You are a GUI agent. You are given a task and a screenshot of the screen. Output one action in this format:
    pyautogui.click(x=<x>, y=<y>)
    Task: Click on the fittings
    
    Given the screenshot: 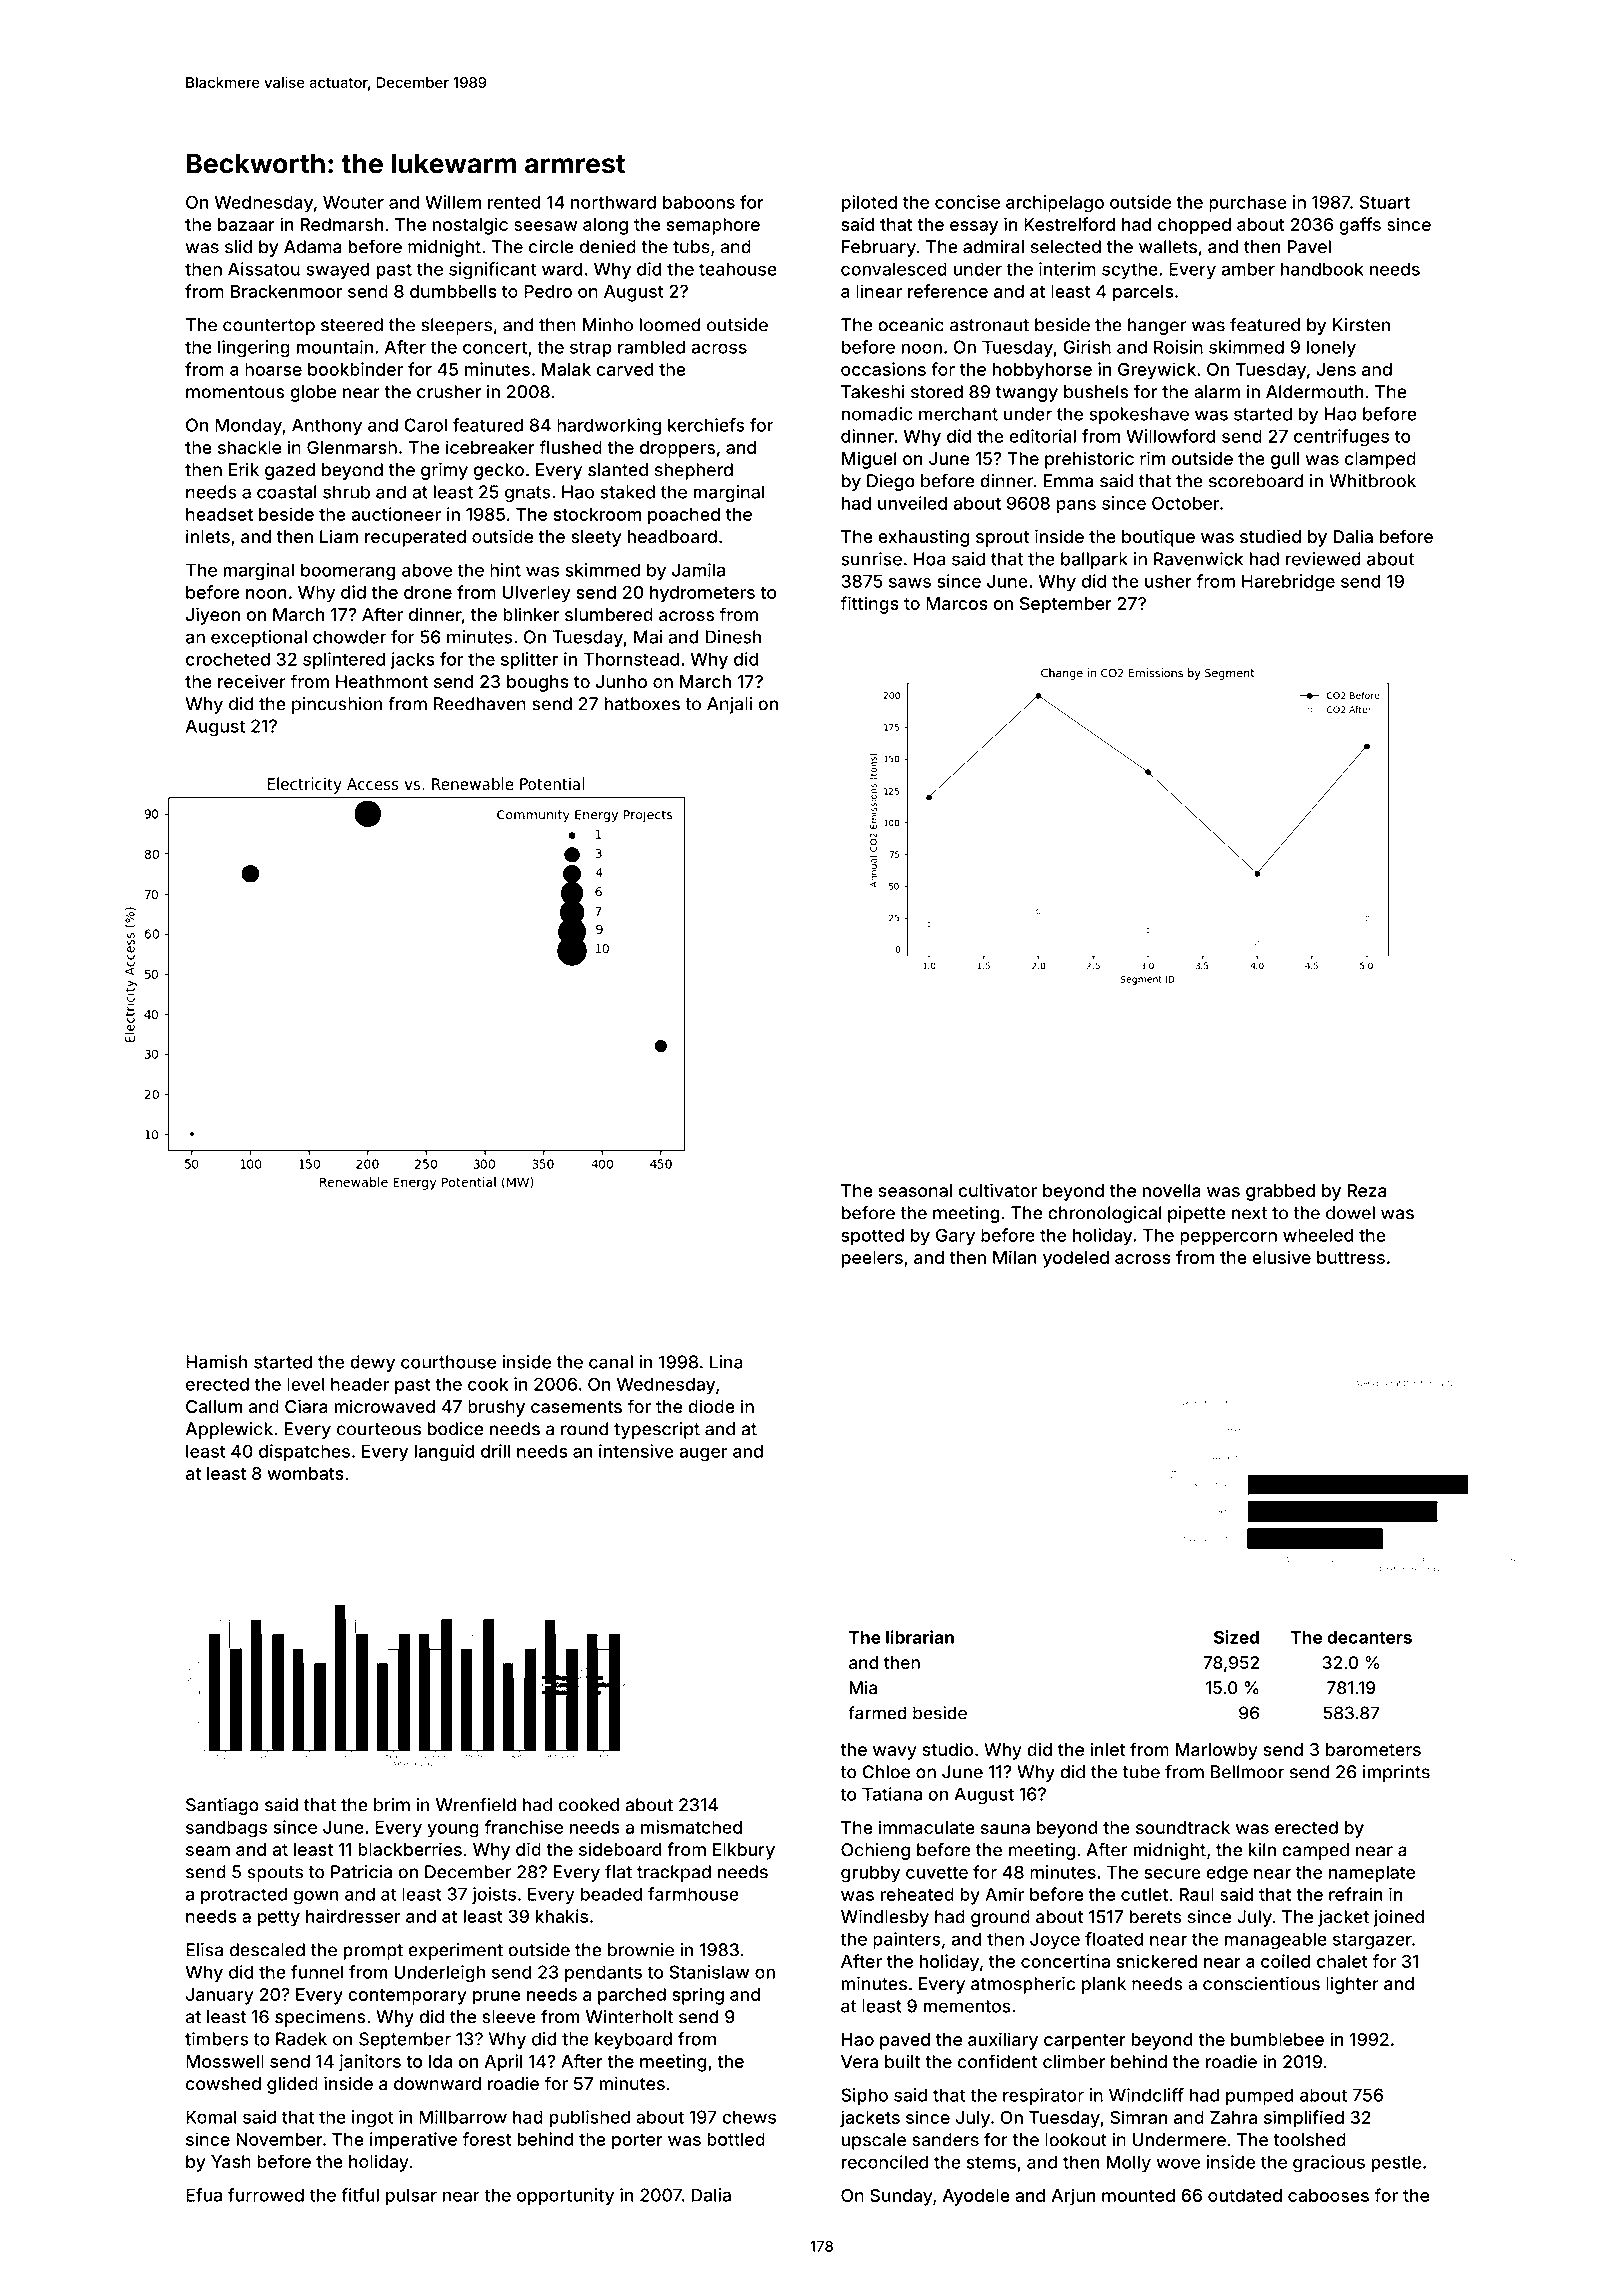 What is the action you would take?
    pyautogui.click(x=869, y=605)
